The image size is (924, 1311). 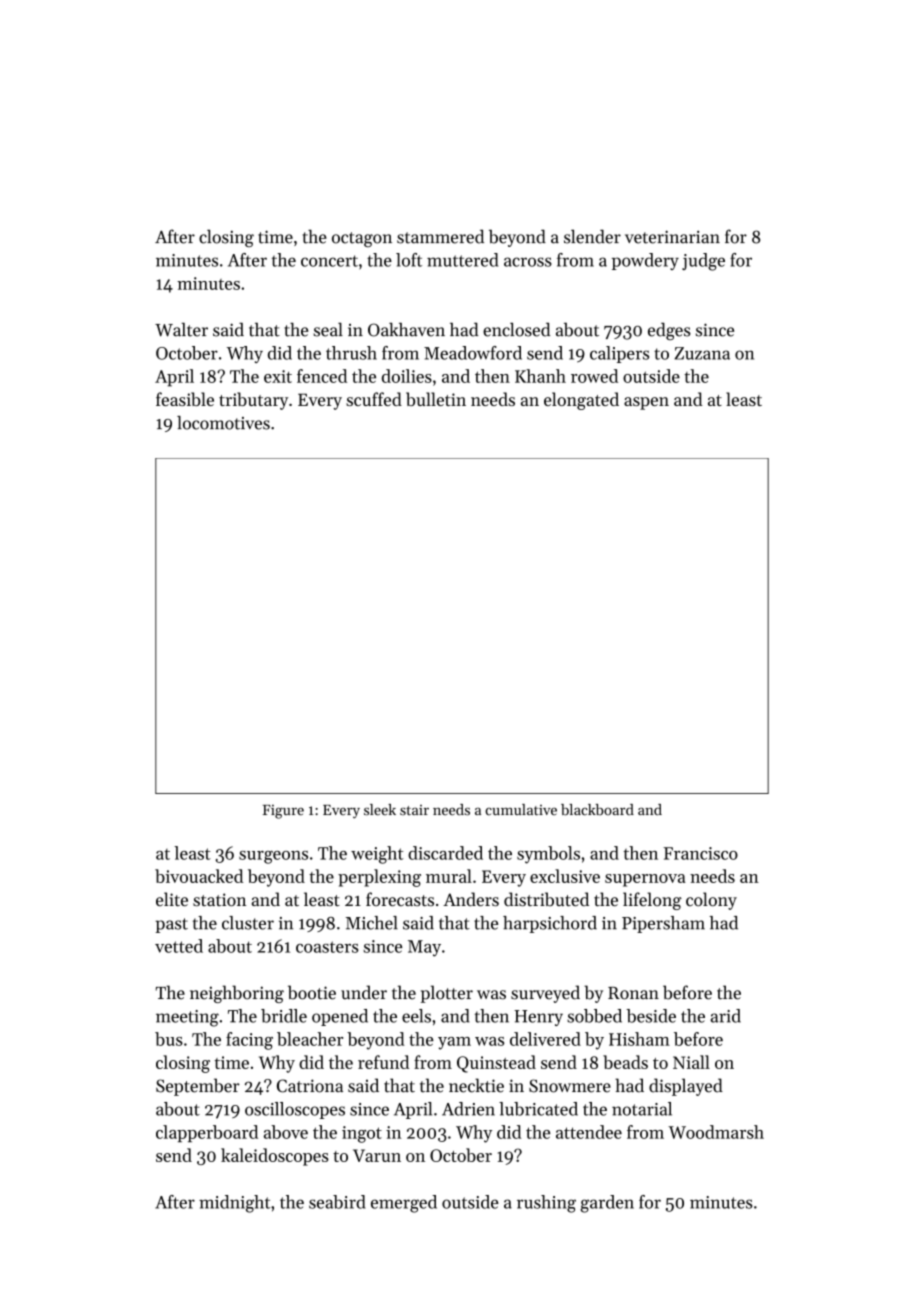 I want to click on slender, so click(x=592, y=236).
